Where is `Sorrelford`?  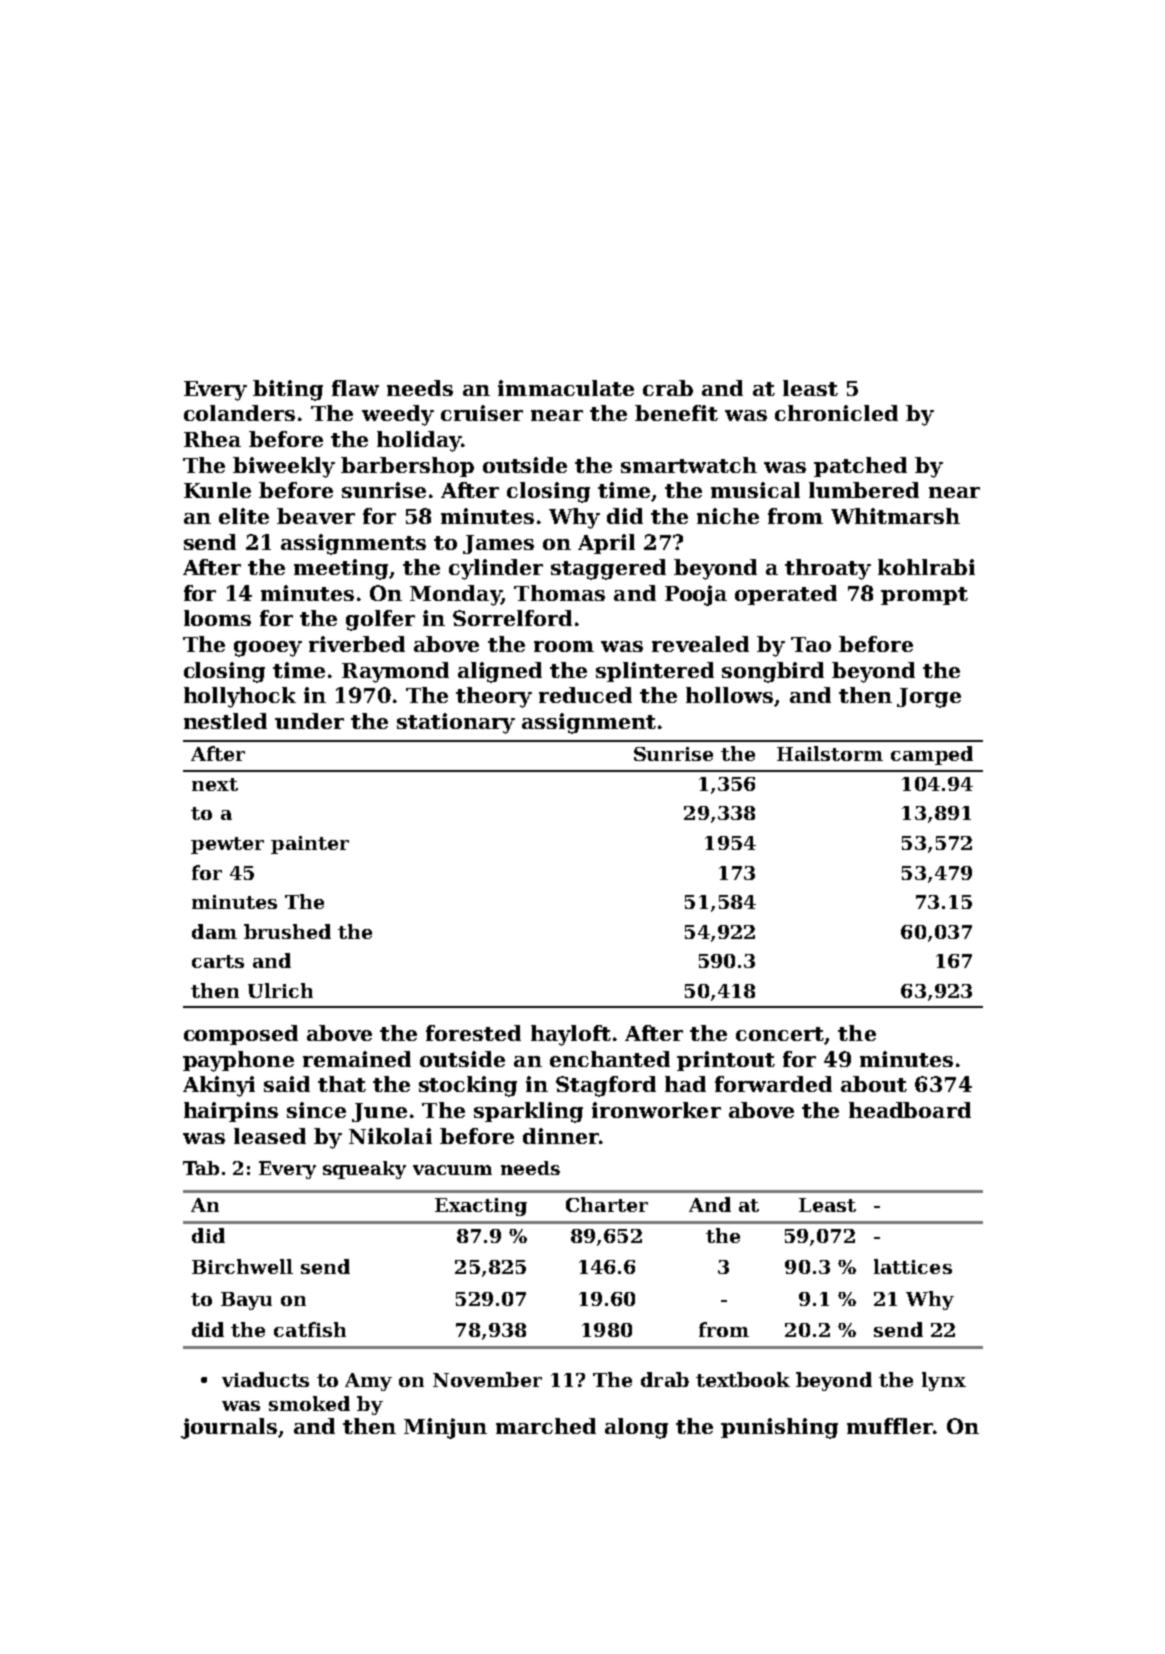
Sorrelford is located at coordinates (512, 618).
